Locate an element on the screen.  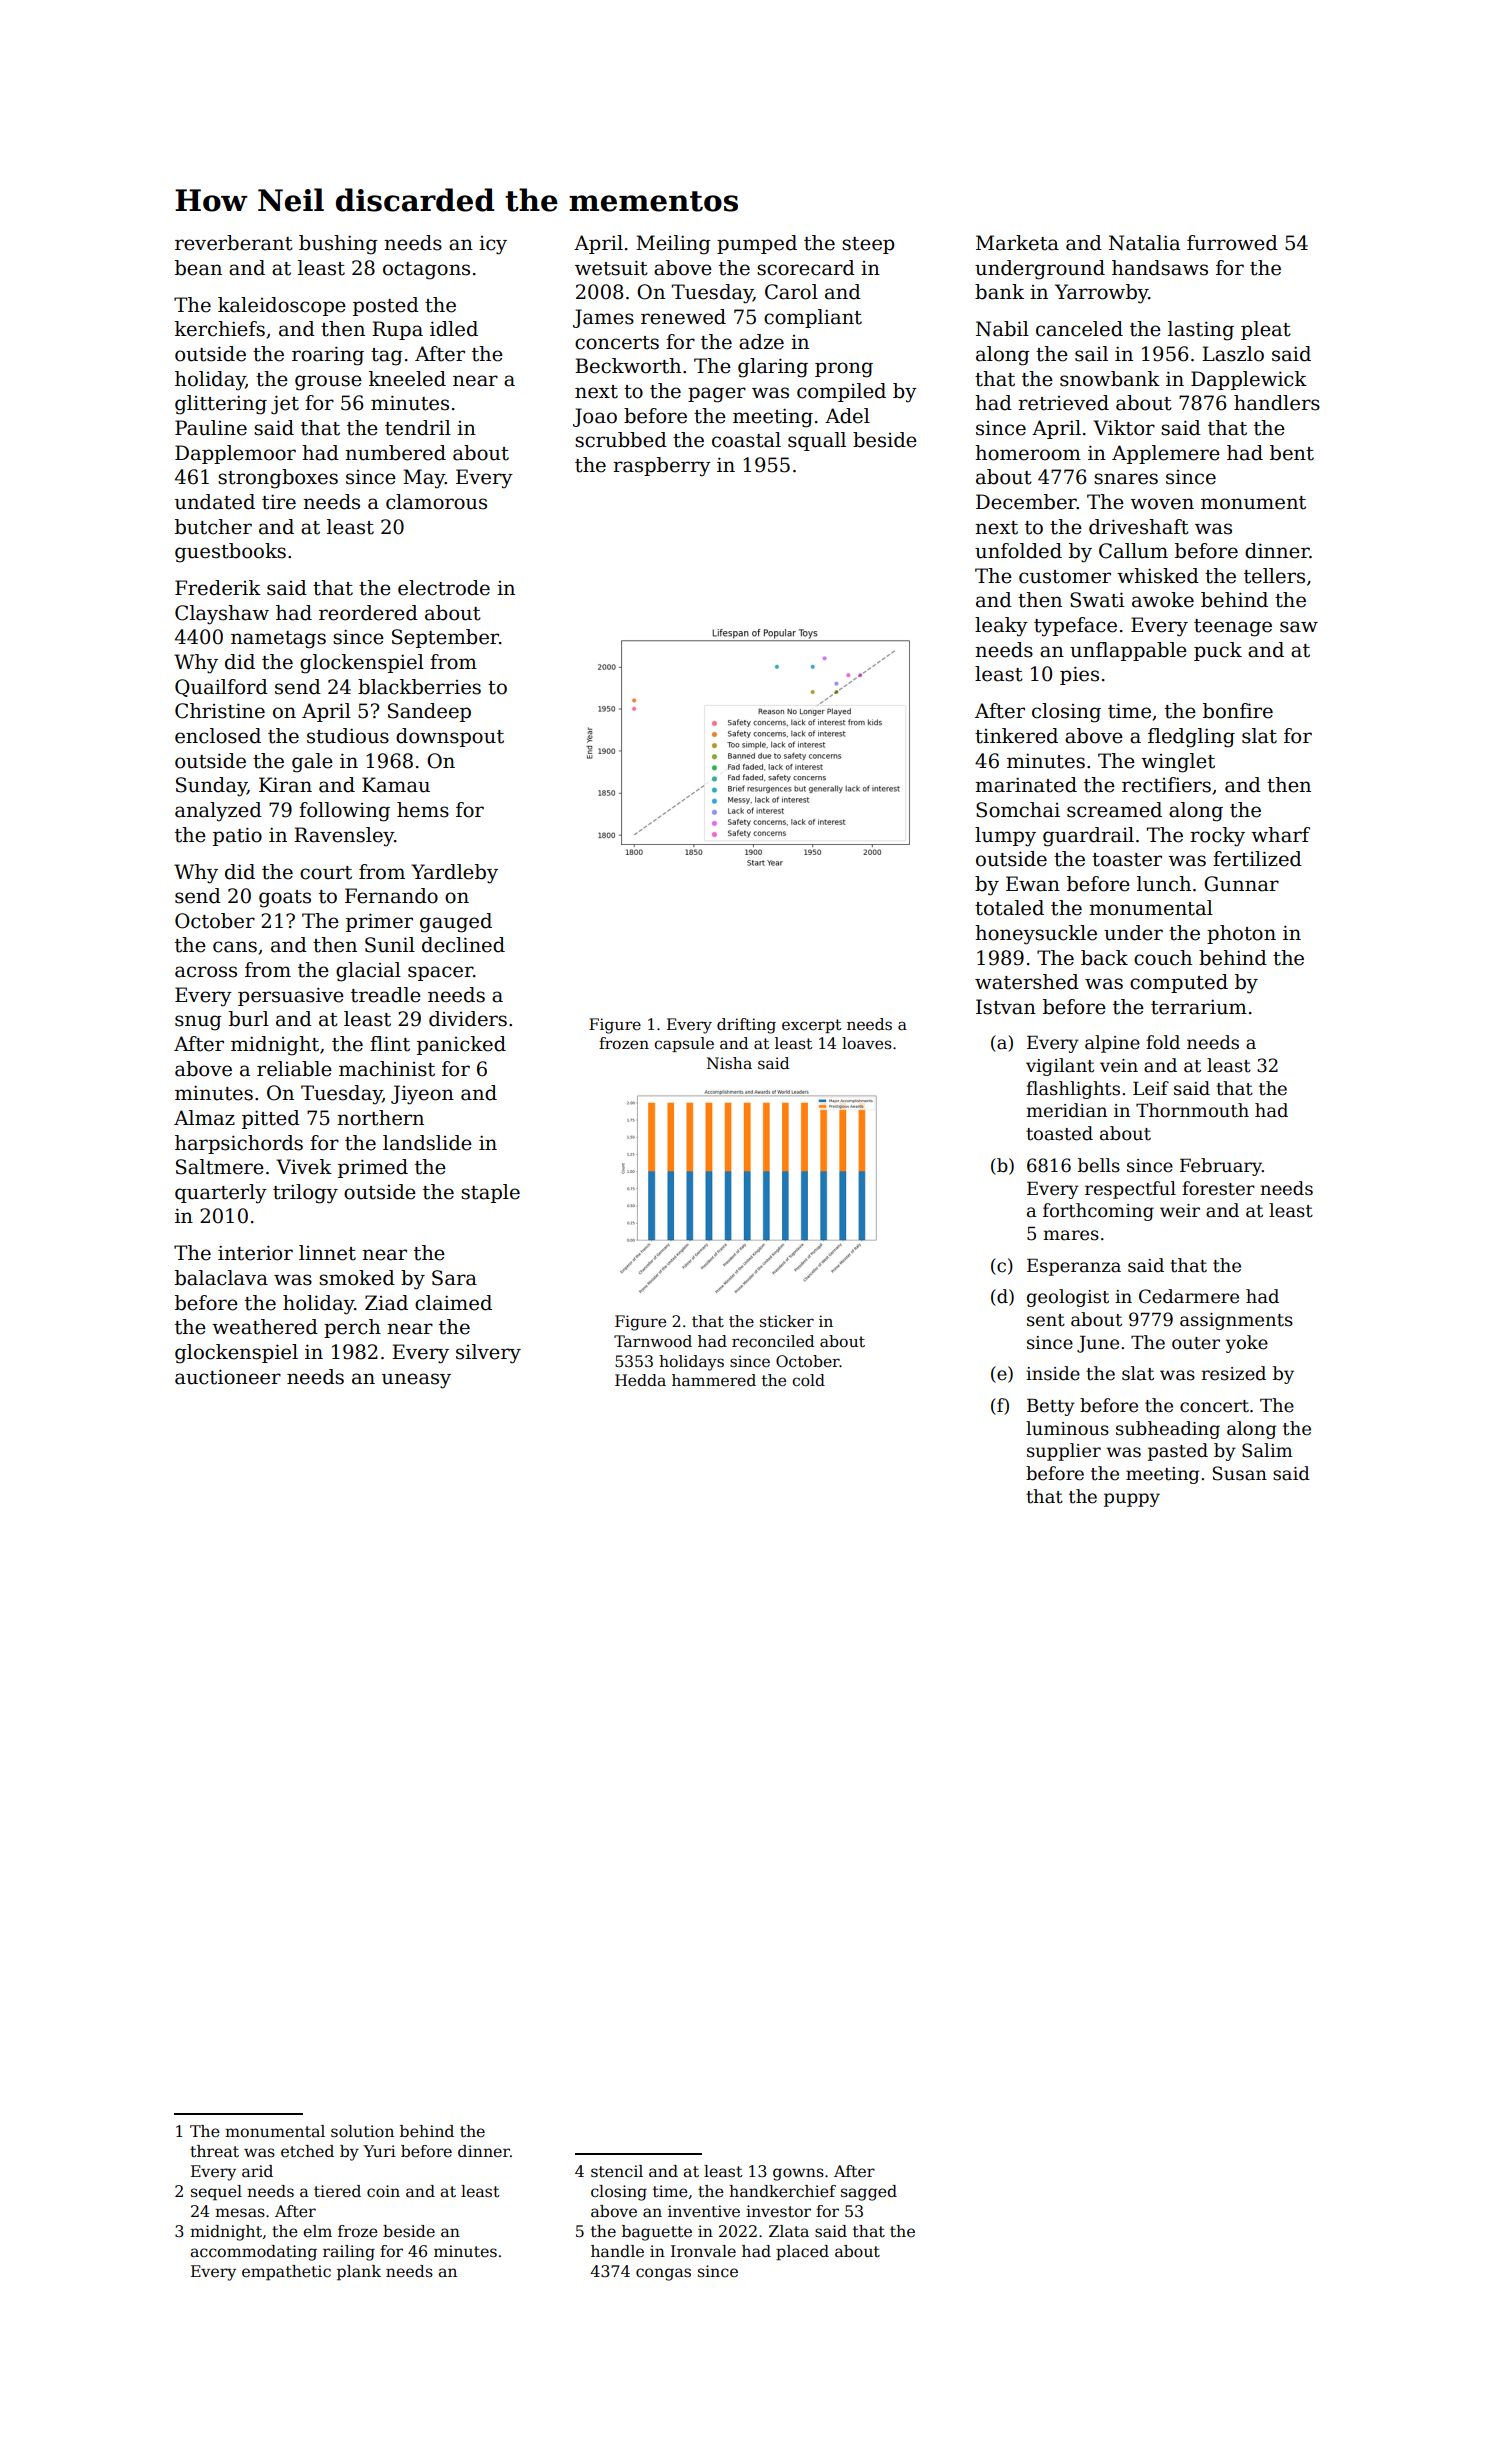
plank is located at coordinates (359, 2273).
